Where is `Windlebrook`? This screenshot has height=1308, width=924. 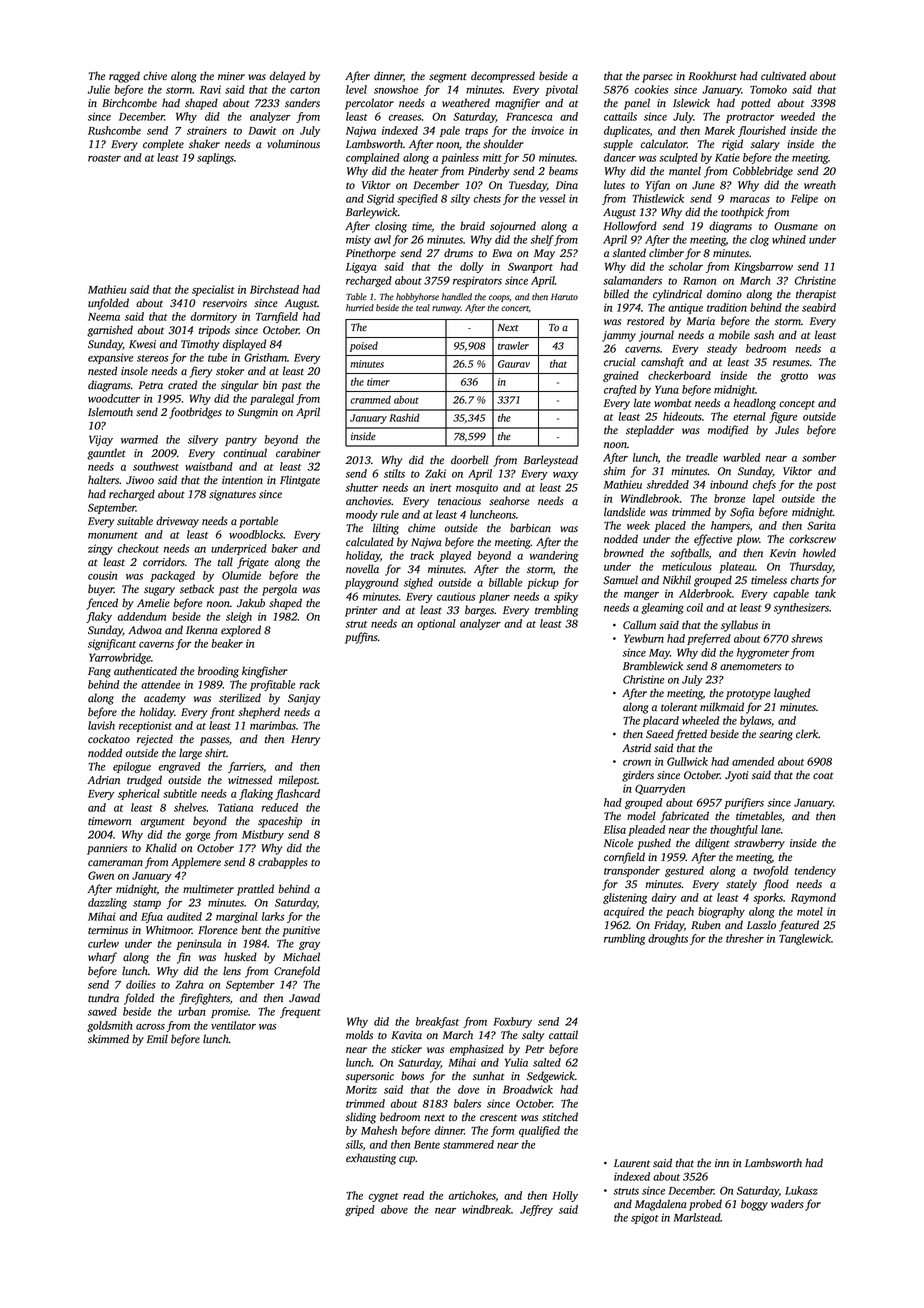
Windlebrook is located at coordinates (650, 498).
